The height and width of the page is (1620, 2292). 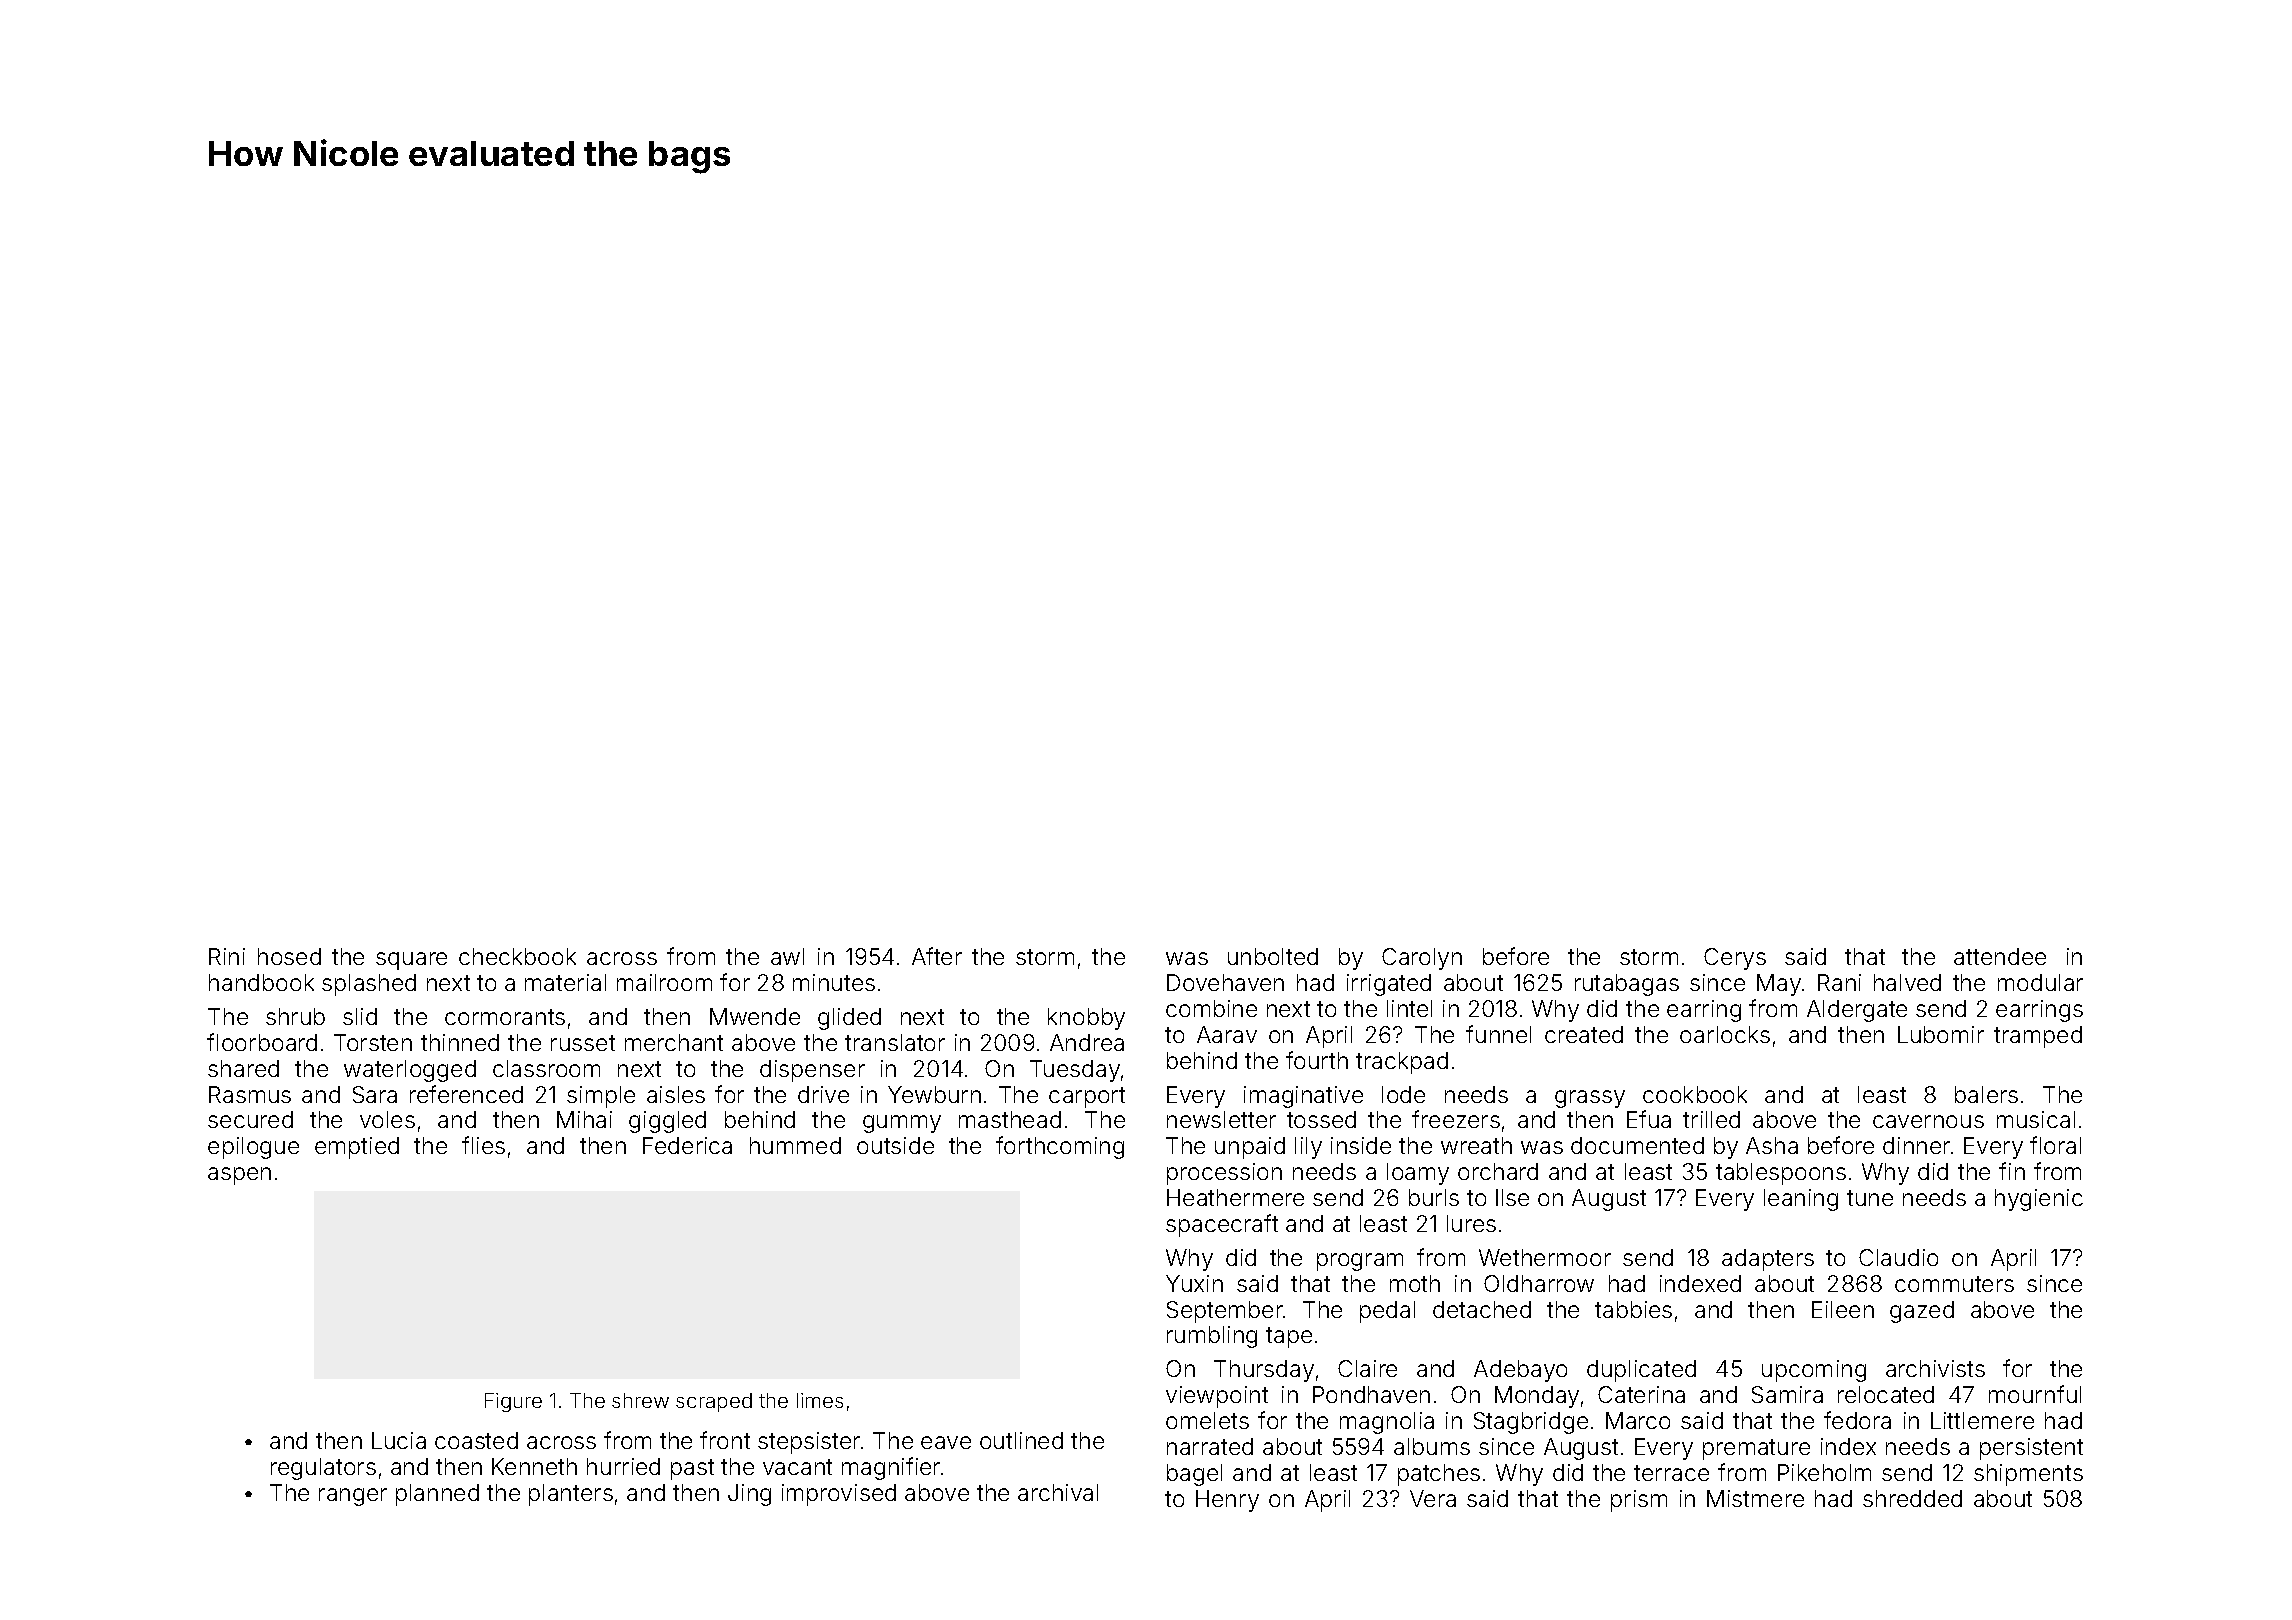 I want to click on After, so click(x=937, y=956).
